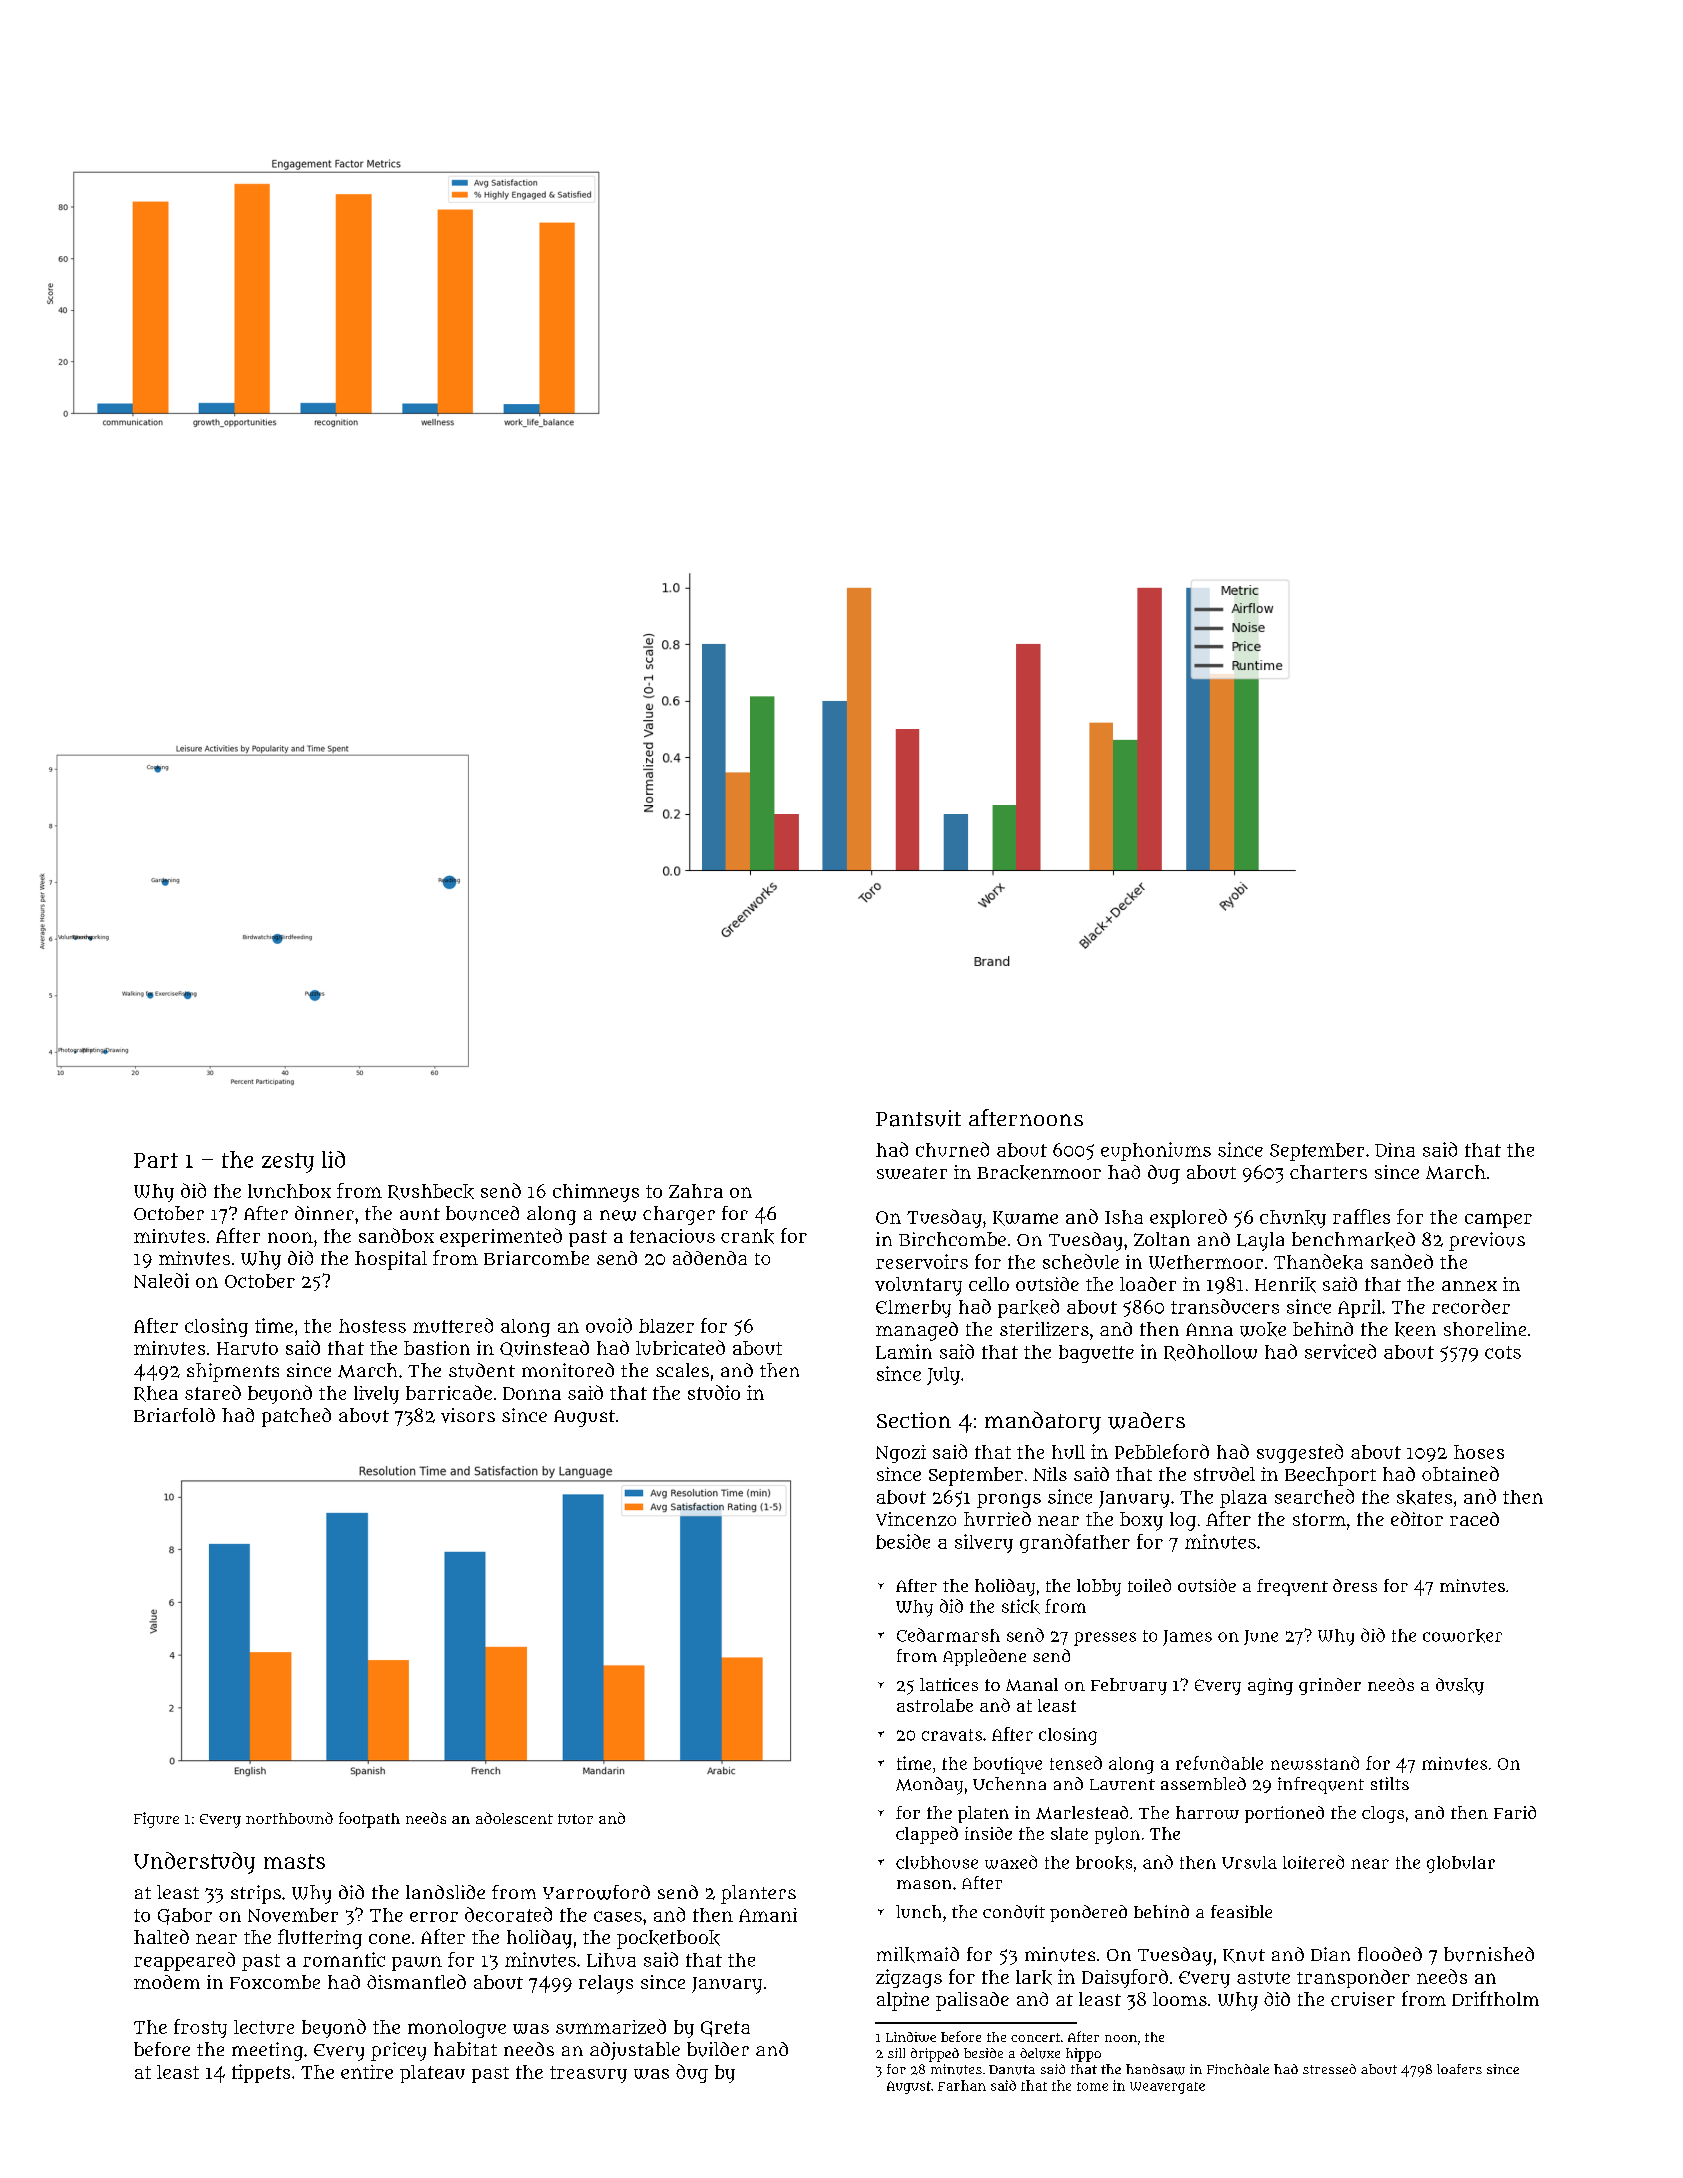  Describe the element at coordinates (174, 1415) in the screenshot. I see `Briarfold` at that location.
